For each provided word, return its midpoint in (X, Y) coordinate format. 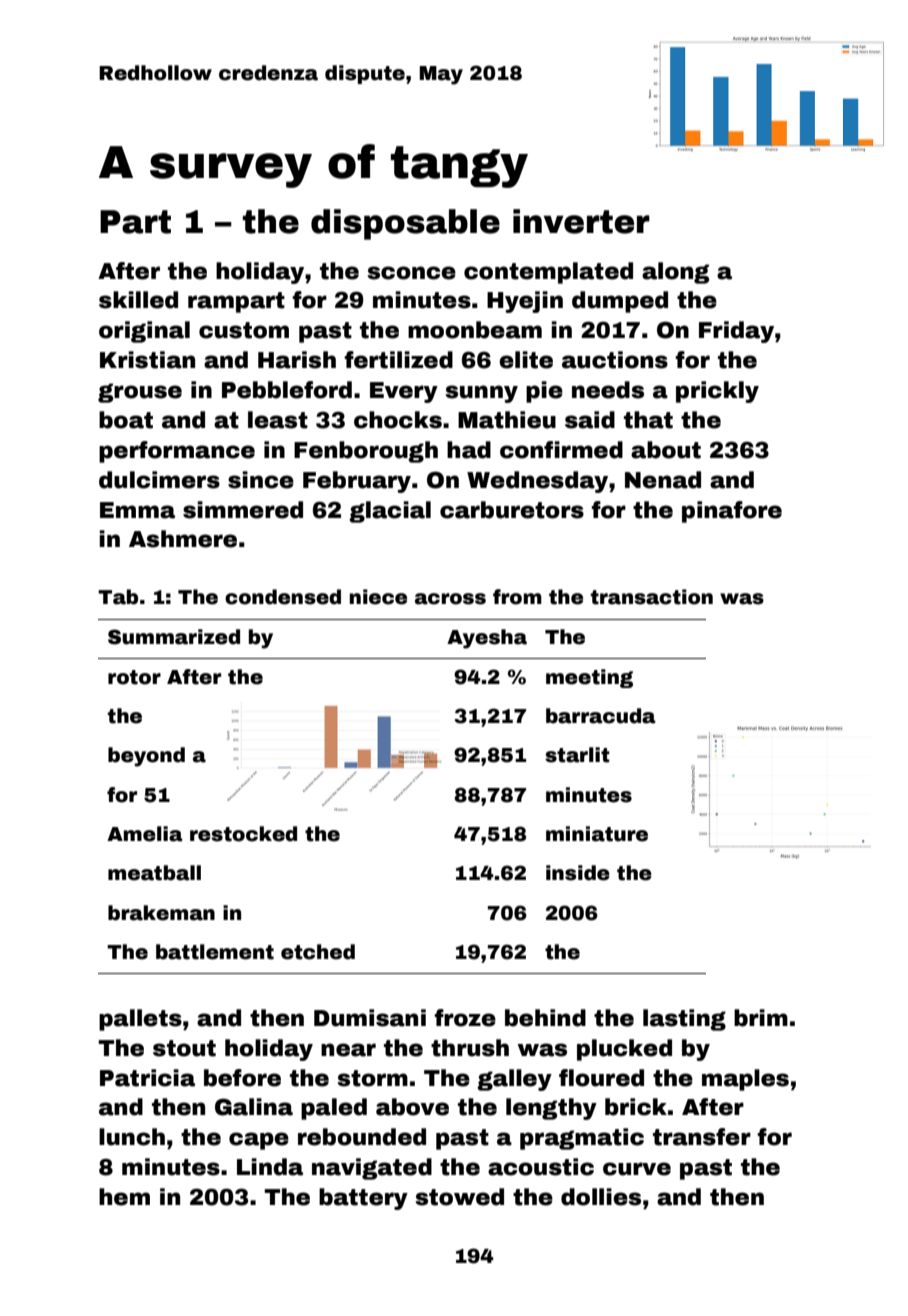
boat (126, 420)
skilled (138, 300)
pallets (140, 1020)
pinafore (732, 512)
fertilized (399, 360)
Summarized (174, 637)
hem (124, 1197)
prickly (717, 392)
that (648, 420)
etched (318, 952)
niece (378, 597)
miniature (597, 834)
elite (526, 360)
